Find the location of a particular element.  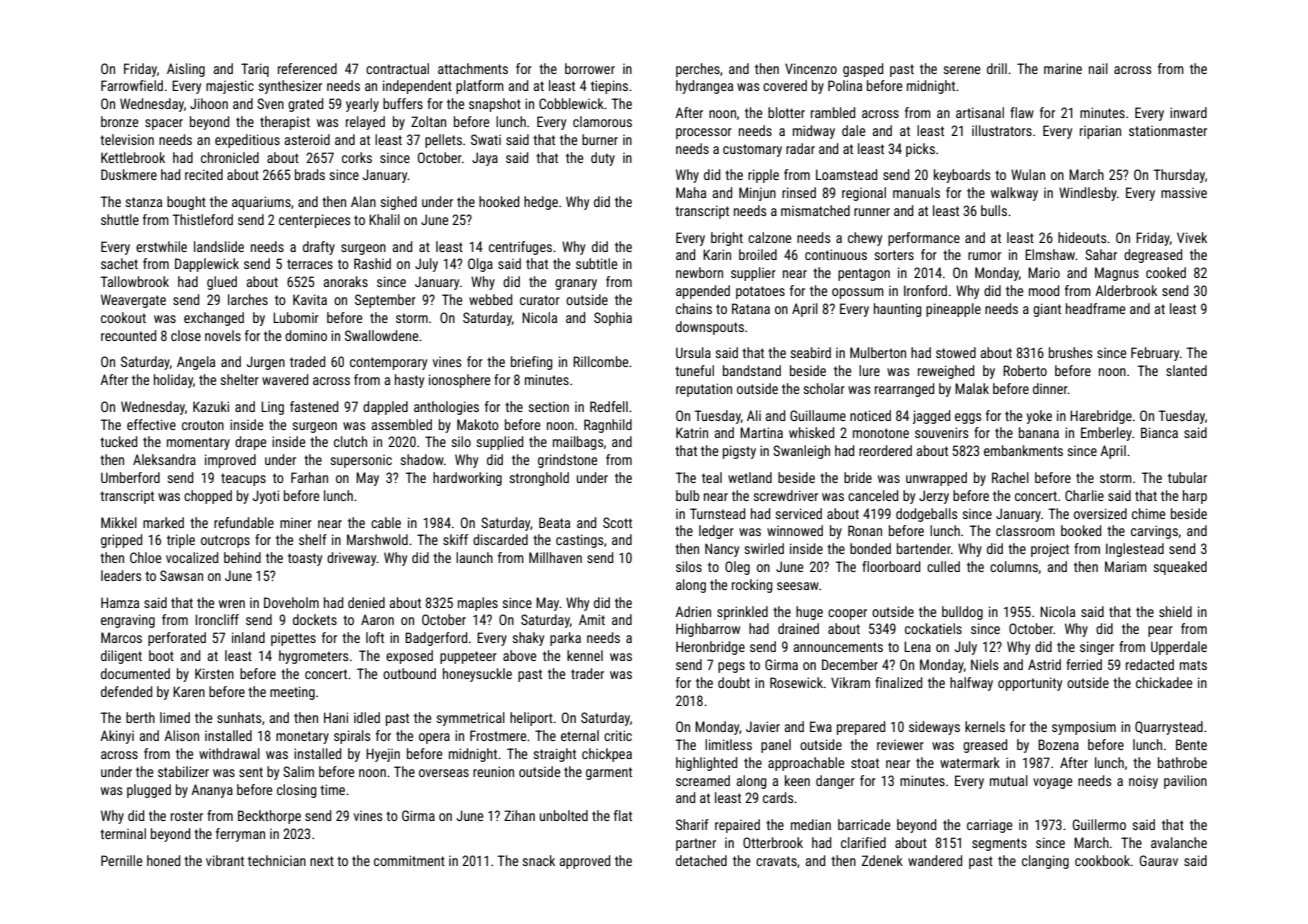

chronicled is located at coordinates (230, 157).
